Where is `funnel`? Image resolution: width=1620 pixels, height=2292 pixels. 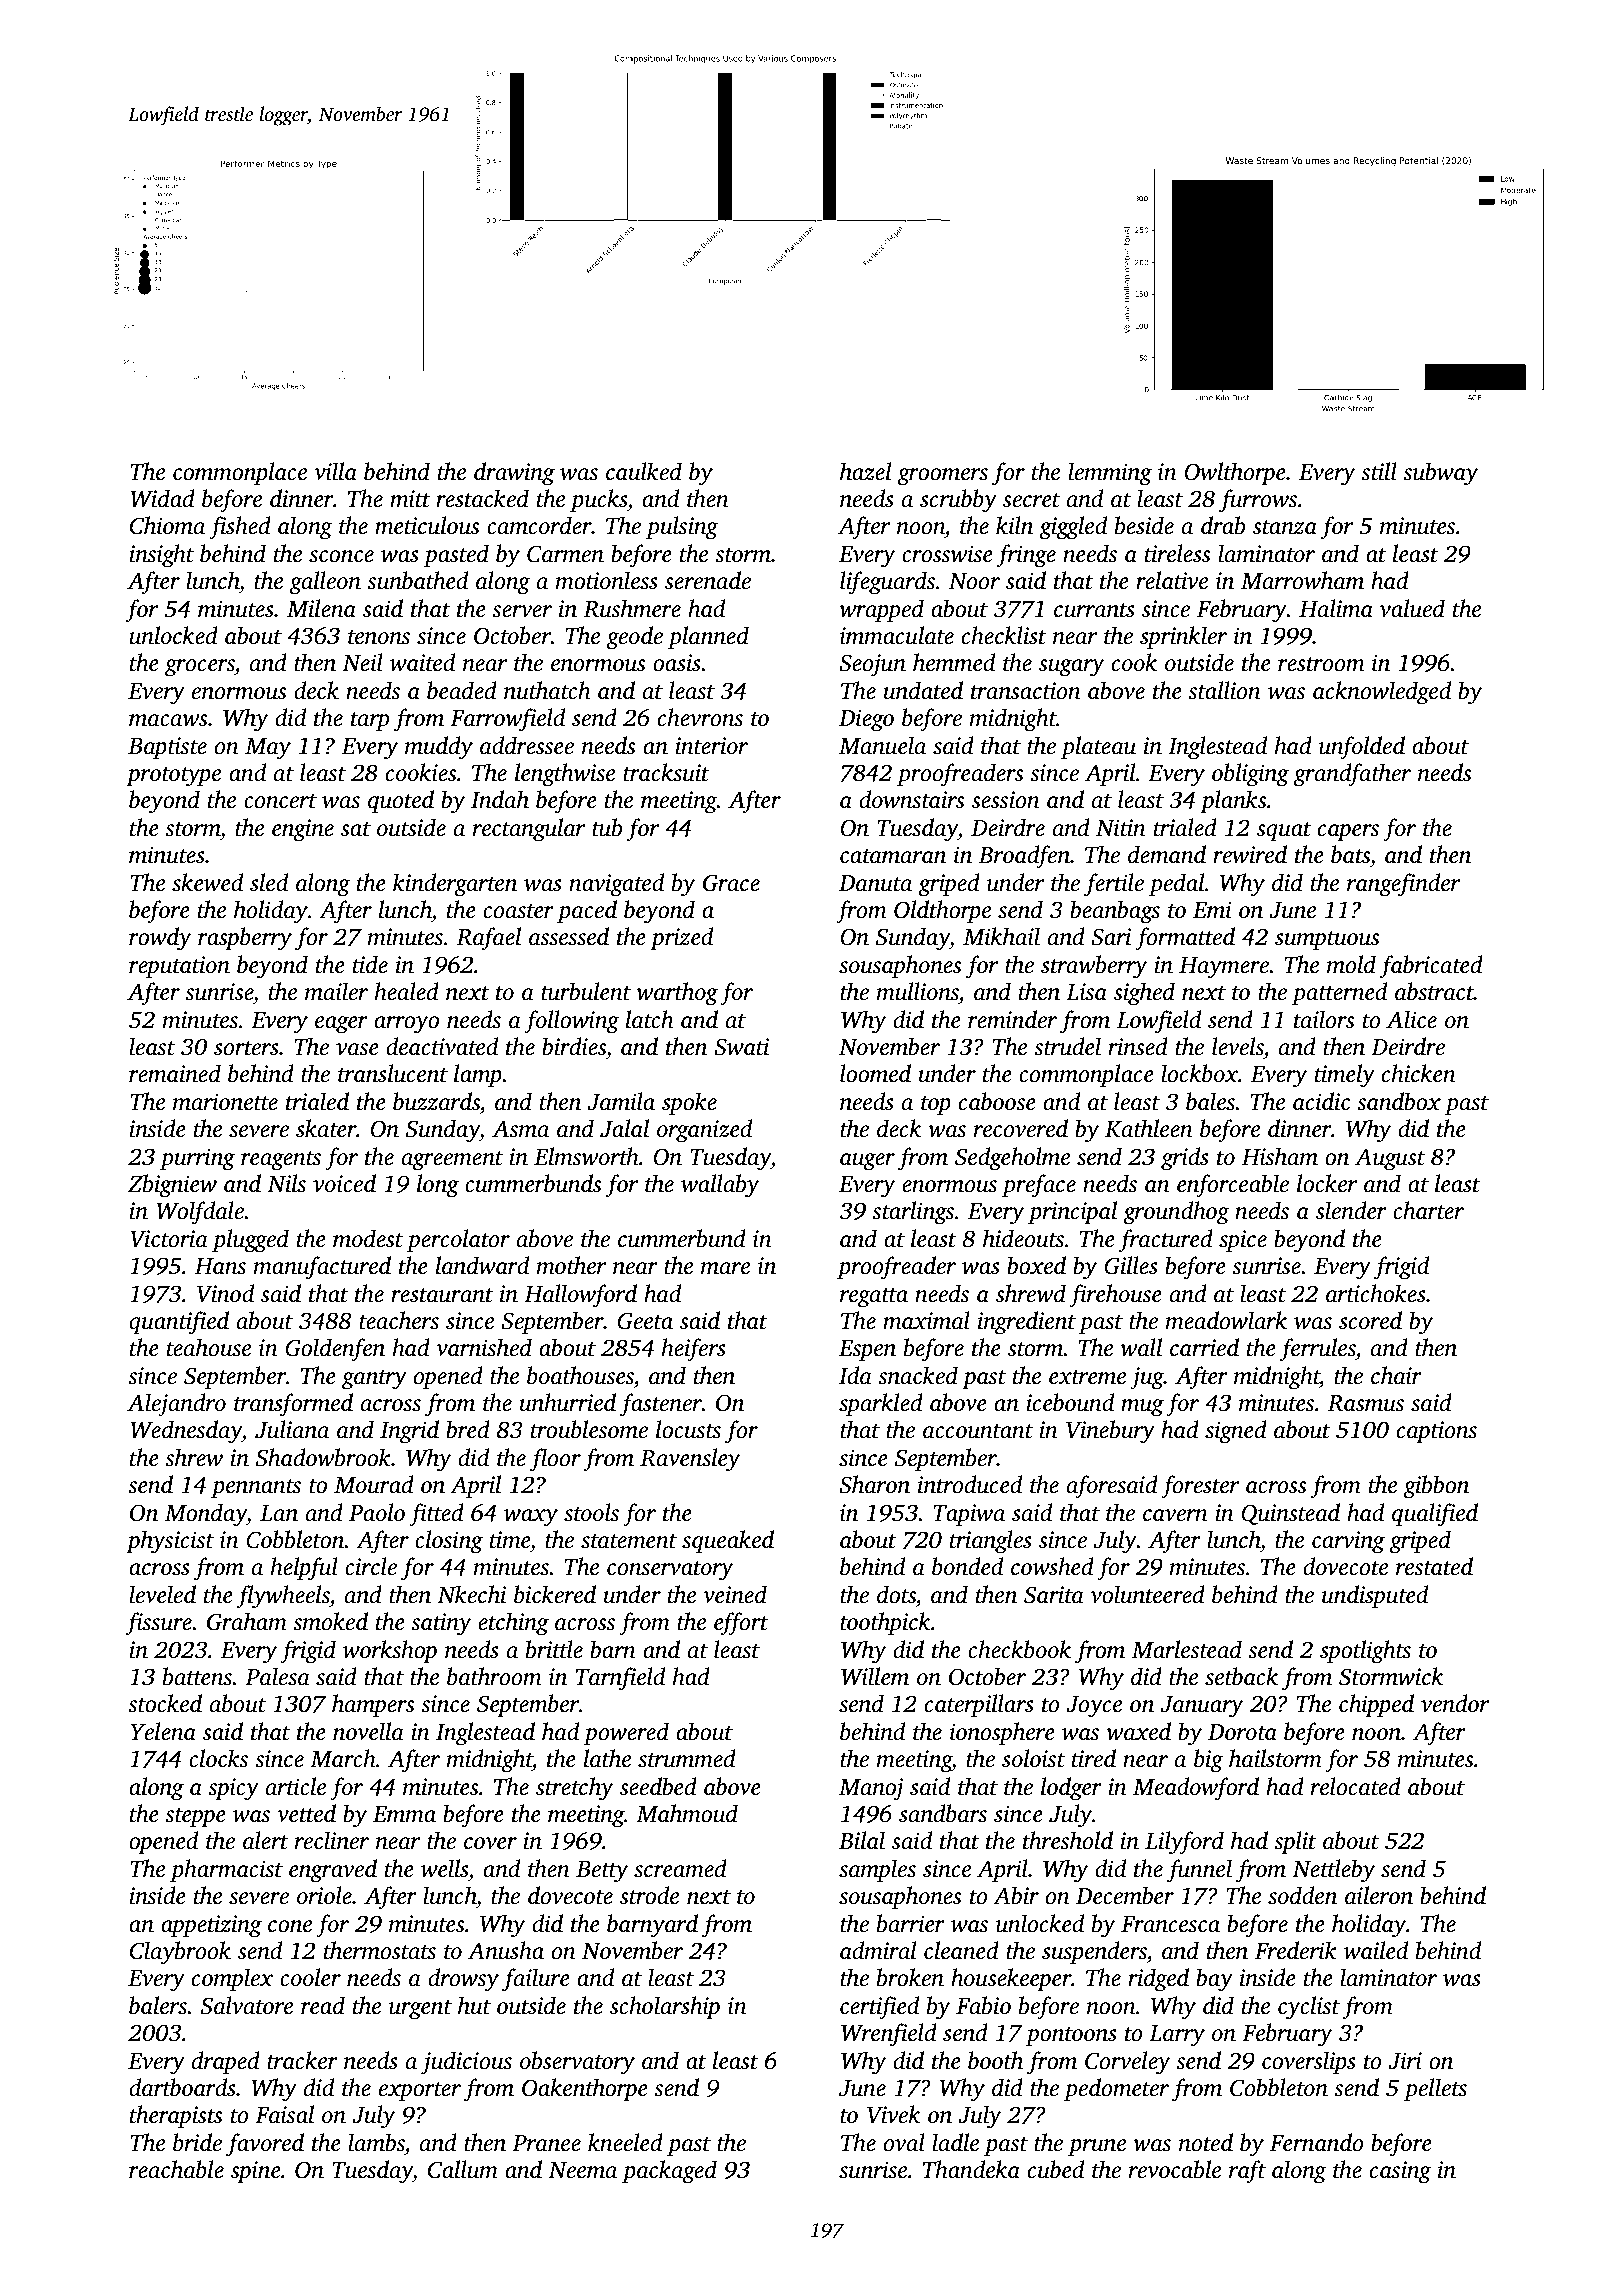 funnel is located at coordinates (1199, 1871).
